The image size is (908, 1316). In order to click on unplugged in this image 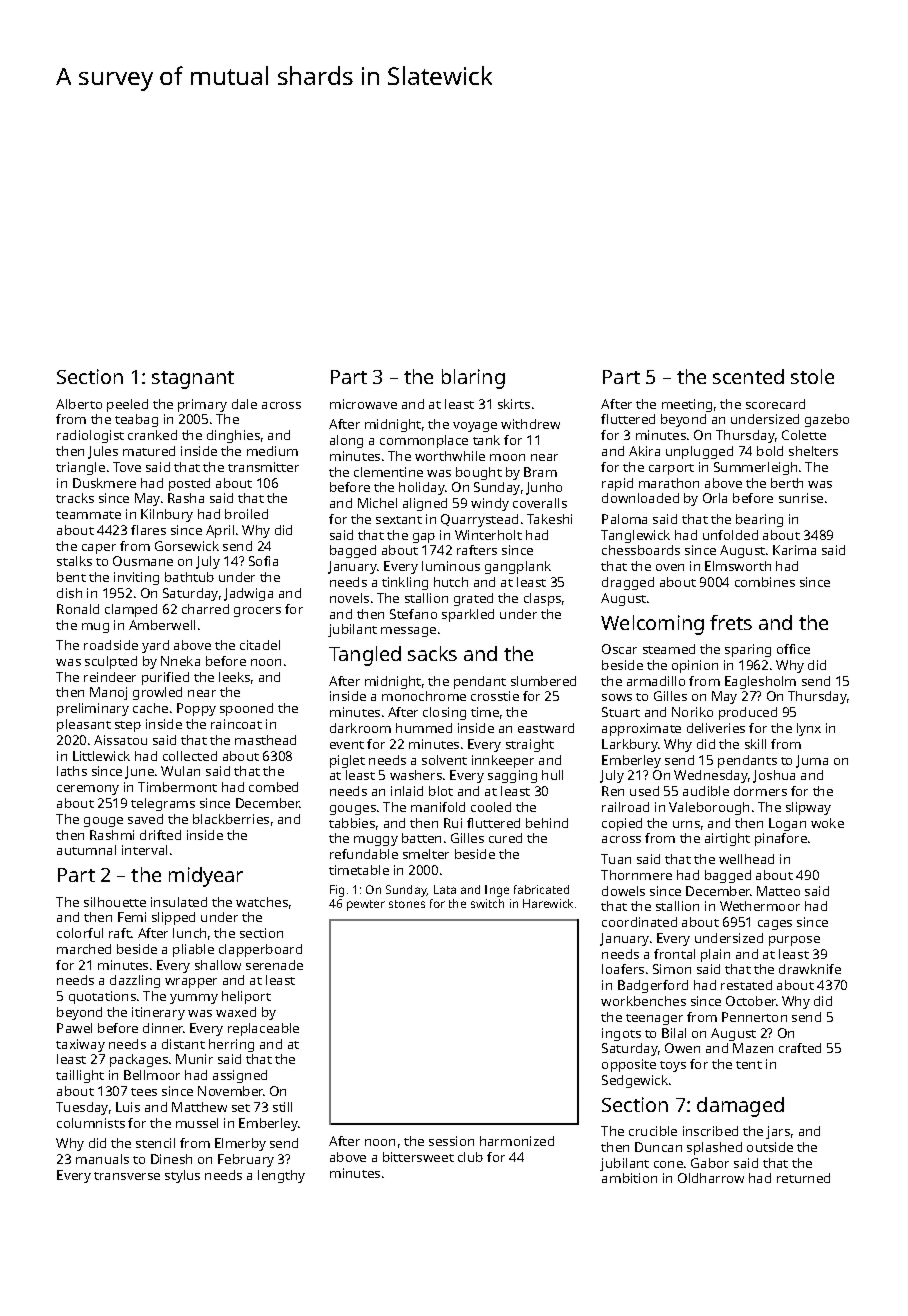, I will do `click(699, 452)`.
